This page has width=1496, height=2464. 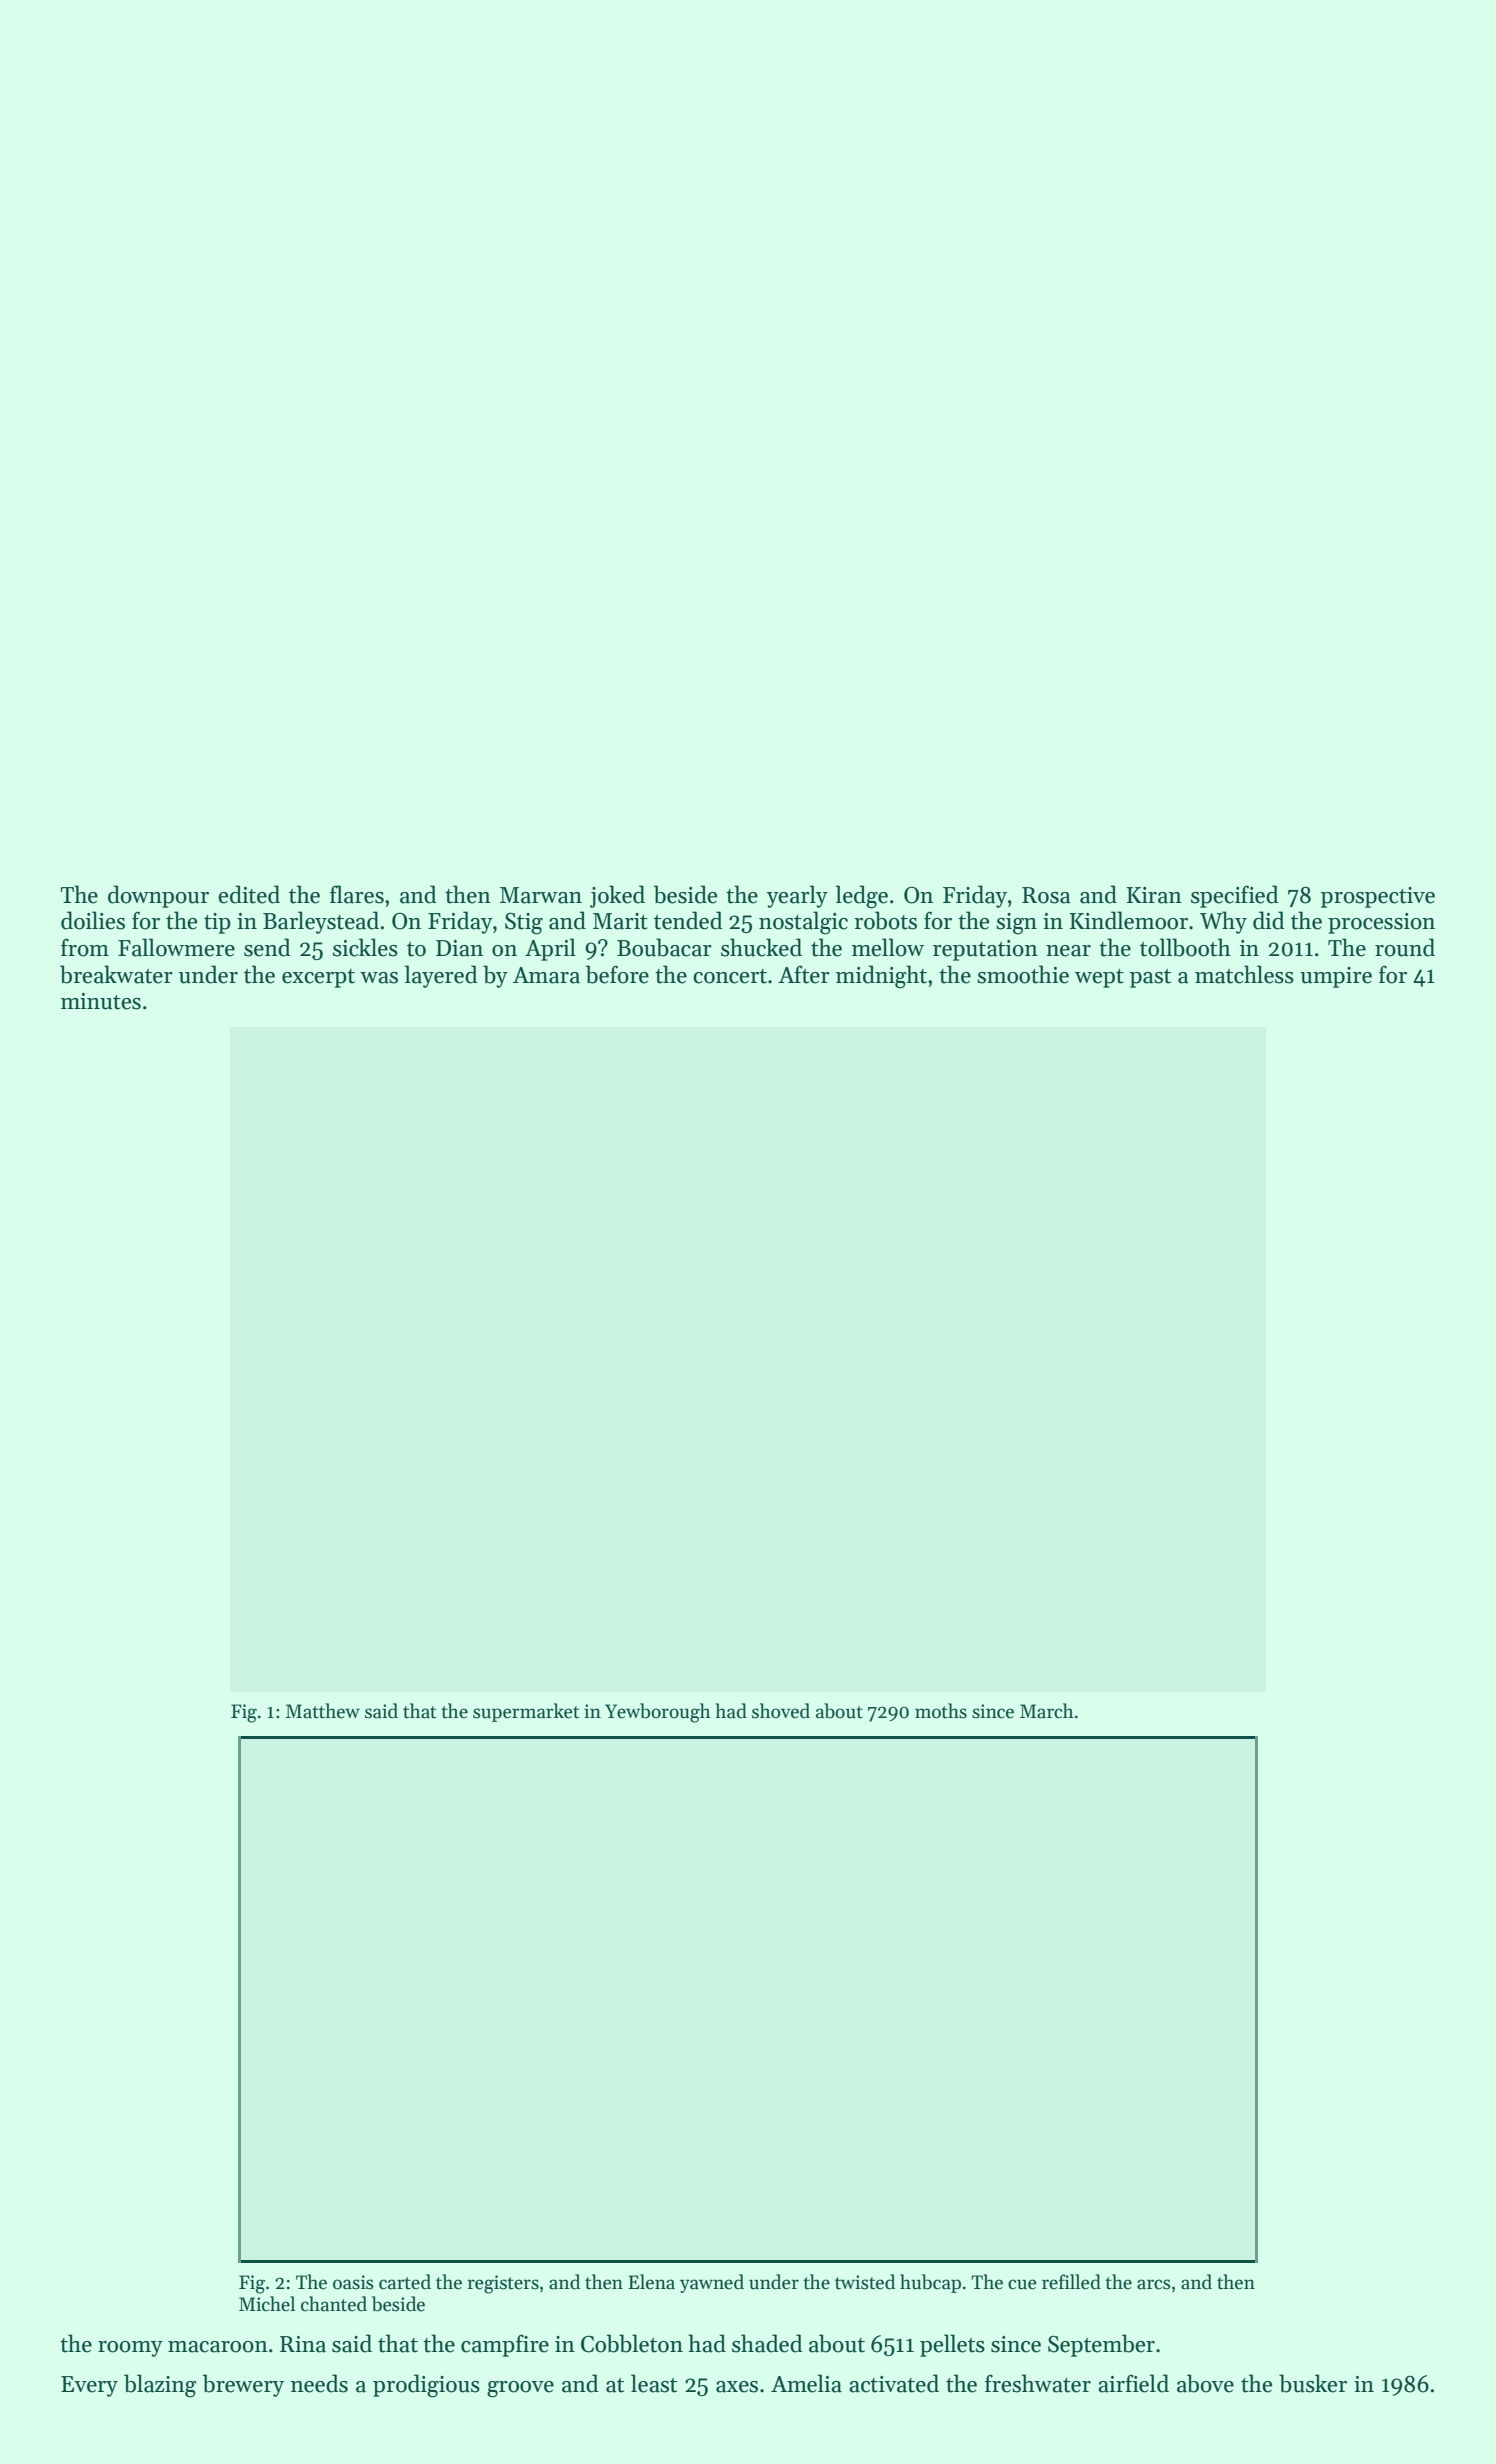 What do you see at coordinates (426, 2386) in the page?
I see `prodigious` at bounding box center [426, 2386].
